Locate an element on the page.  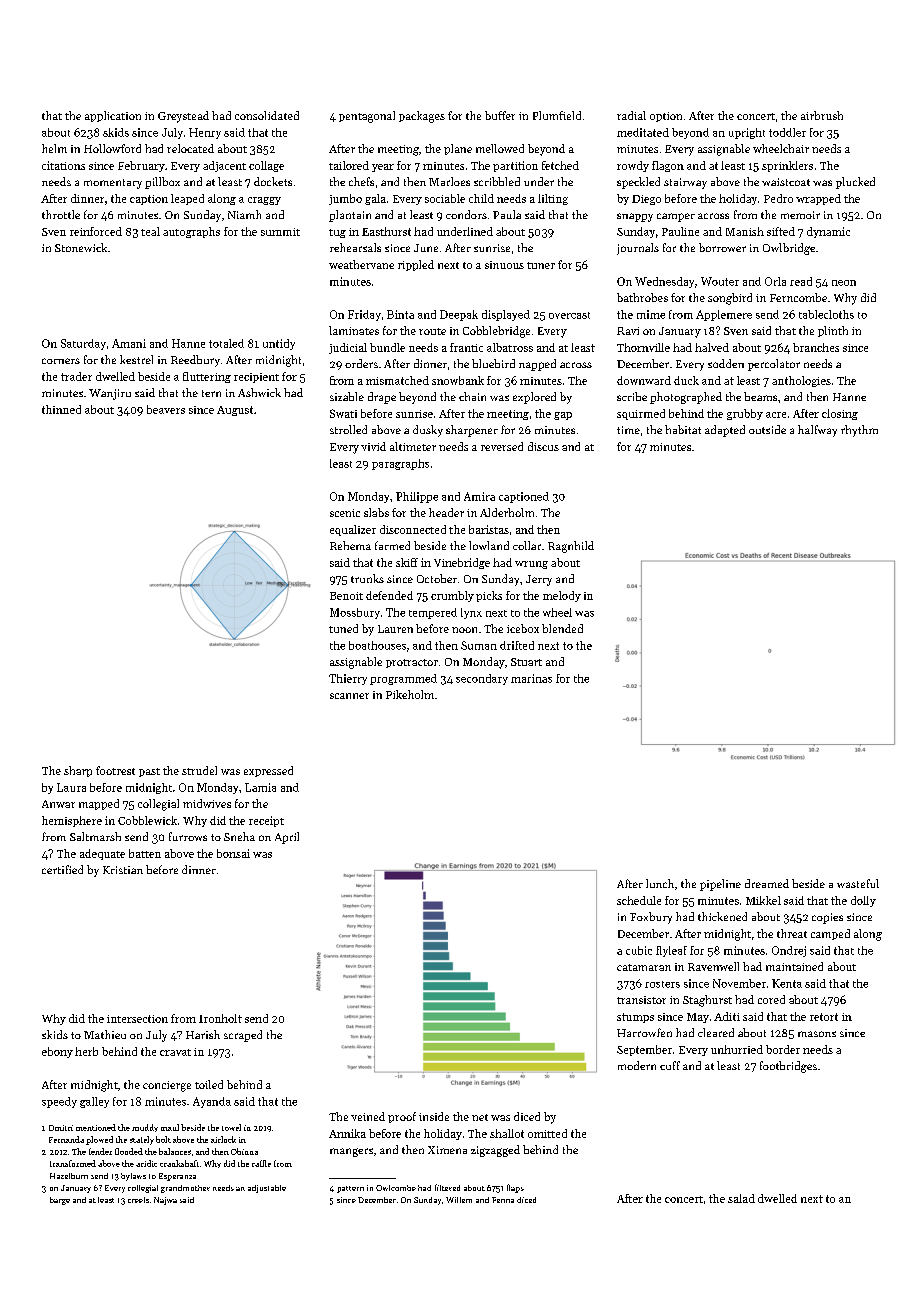
Hollowford is located at coordinates (112, 148).
